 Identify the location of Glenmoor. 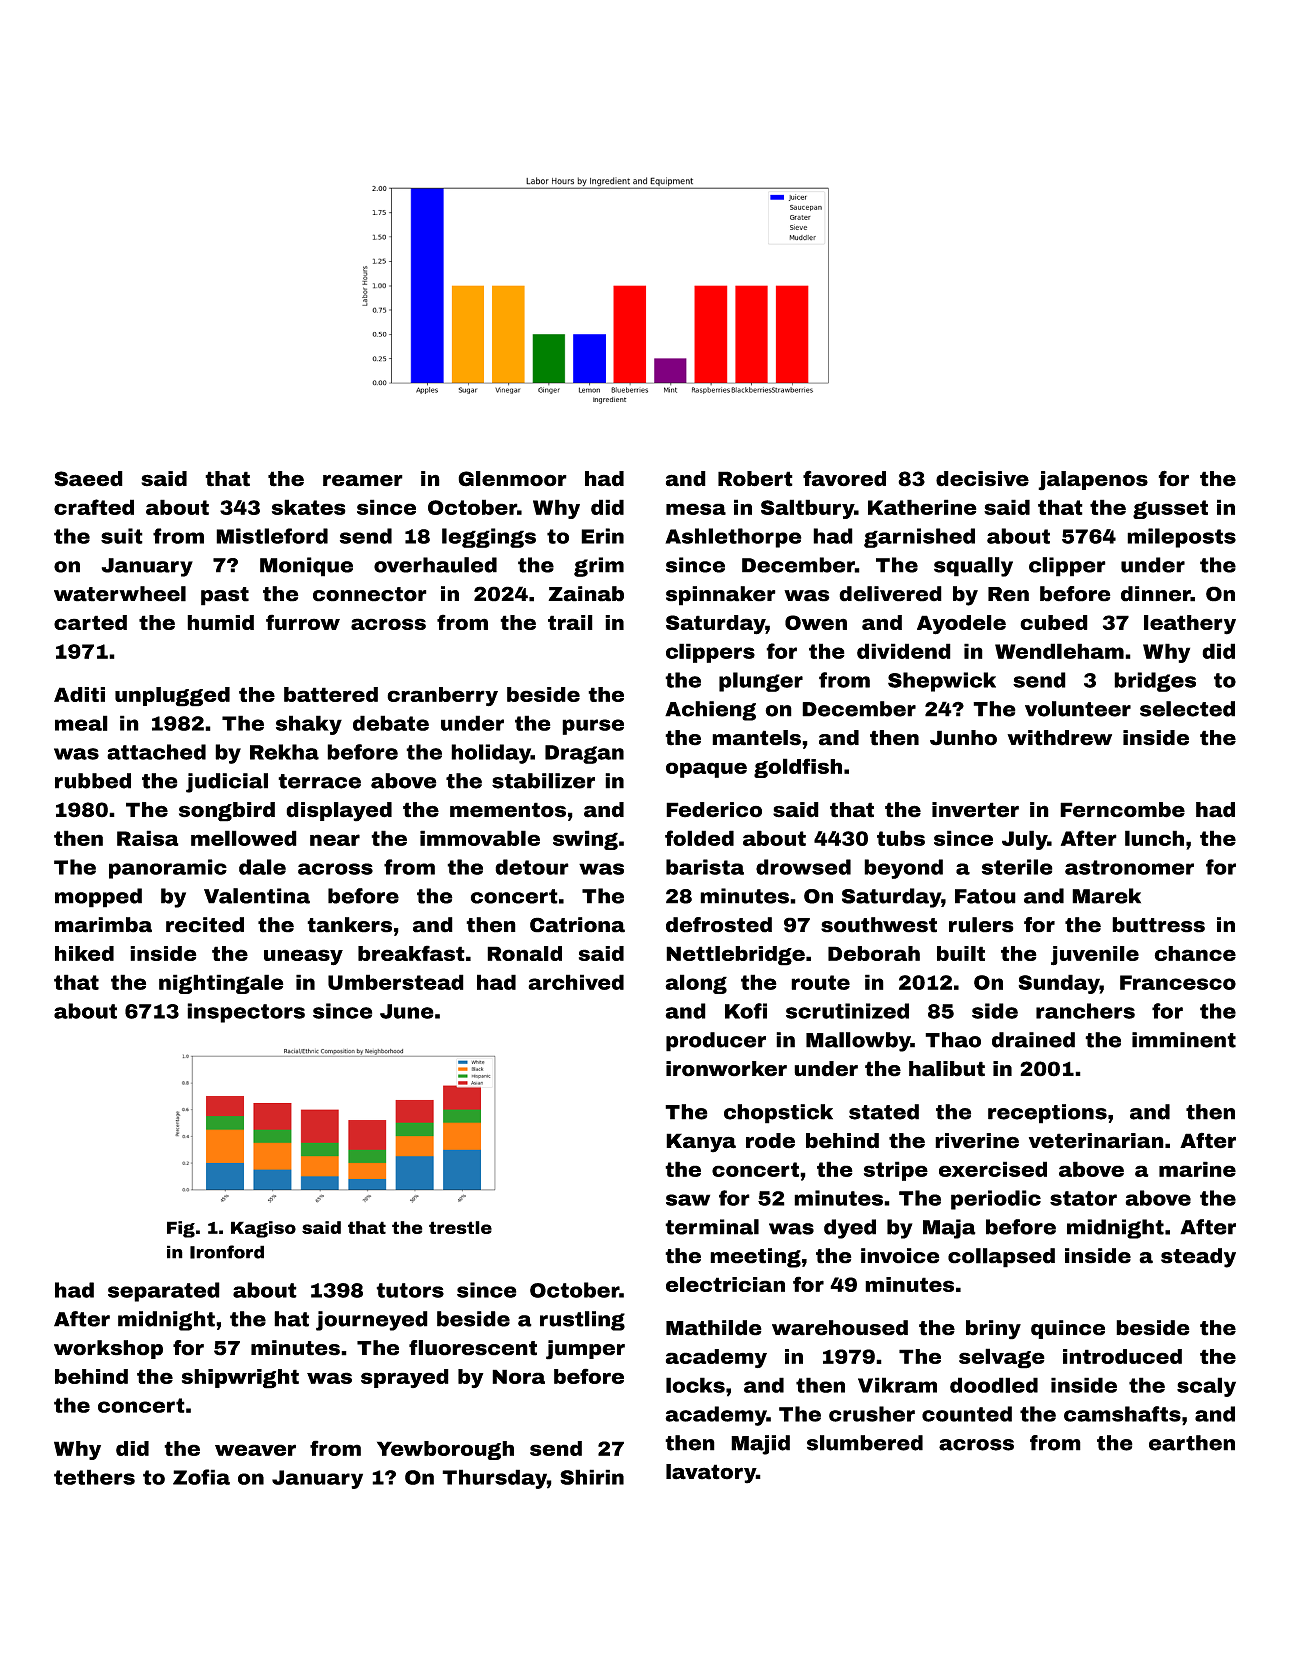
(512, 479).
